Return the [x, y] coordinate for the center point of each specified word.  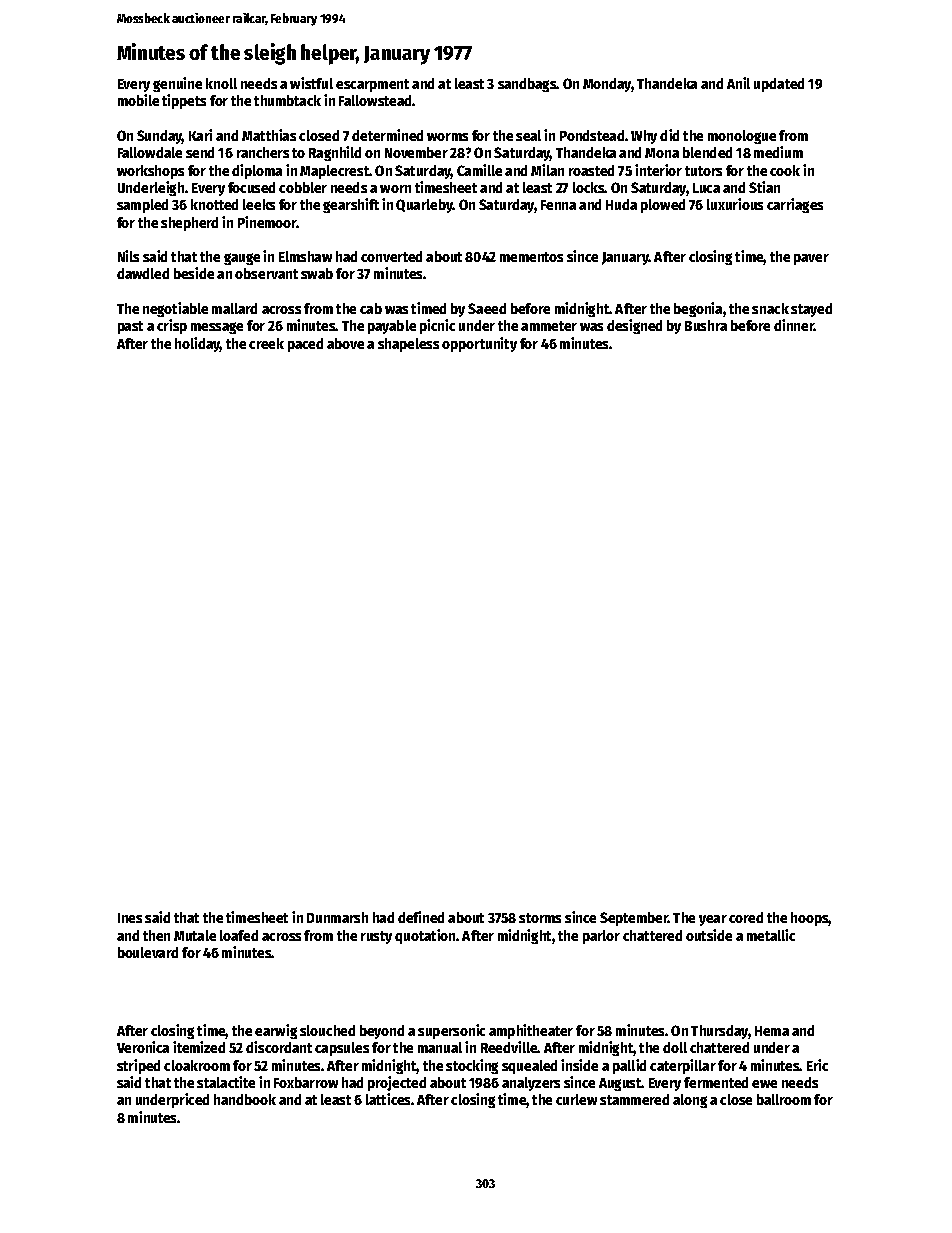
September [634, 919]
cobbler [303, 187]
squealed [529, 1067]
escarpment [372, 85]
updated [779, 85]
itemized [199, 1047]
